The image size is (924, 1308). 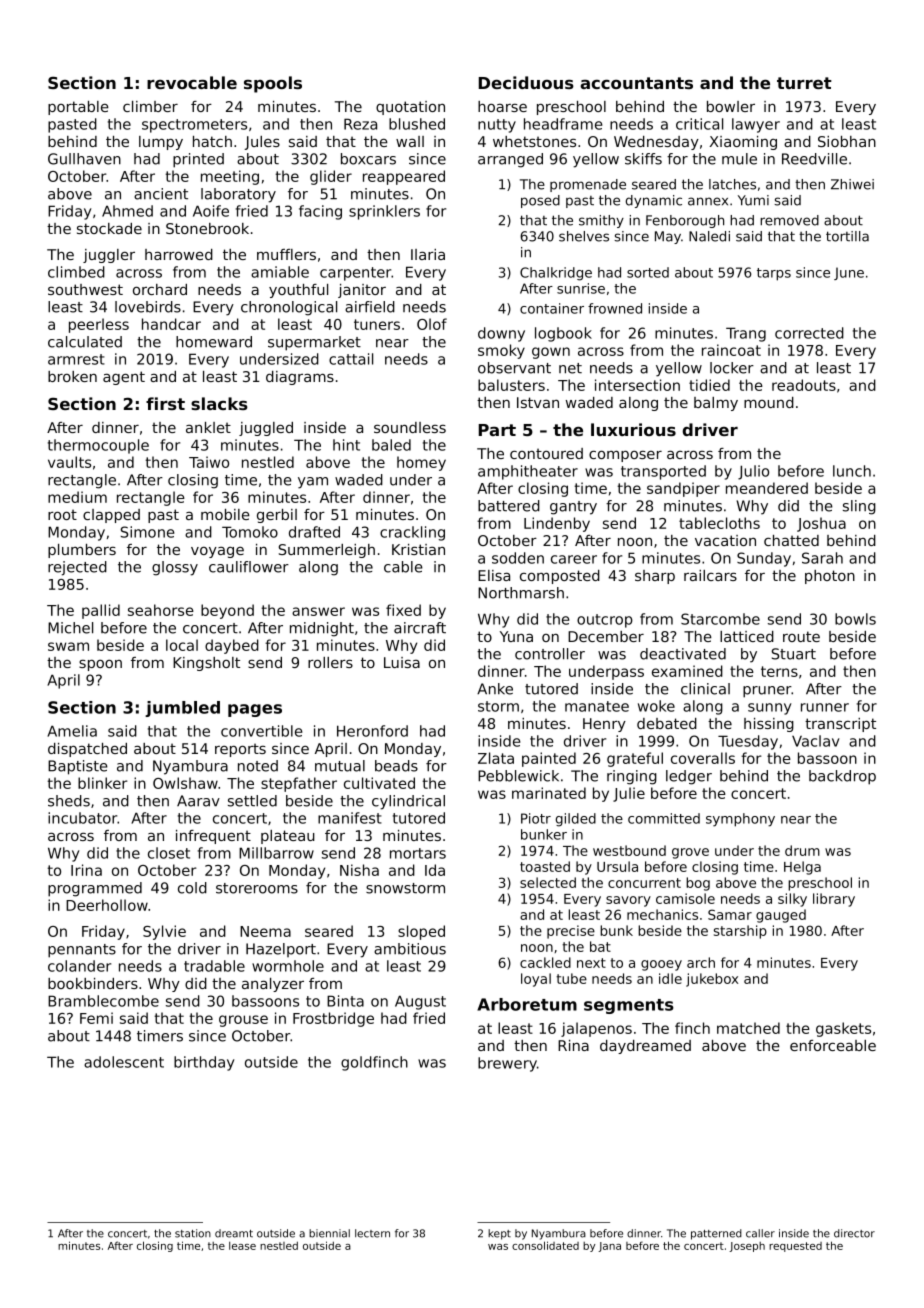 What do you see at coordinates (62, 514) in the document?
I see `root` at bounding box center [62, 514].
